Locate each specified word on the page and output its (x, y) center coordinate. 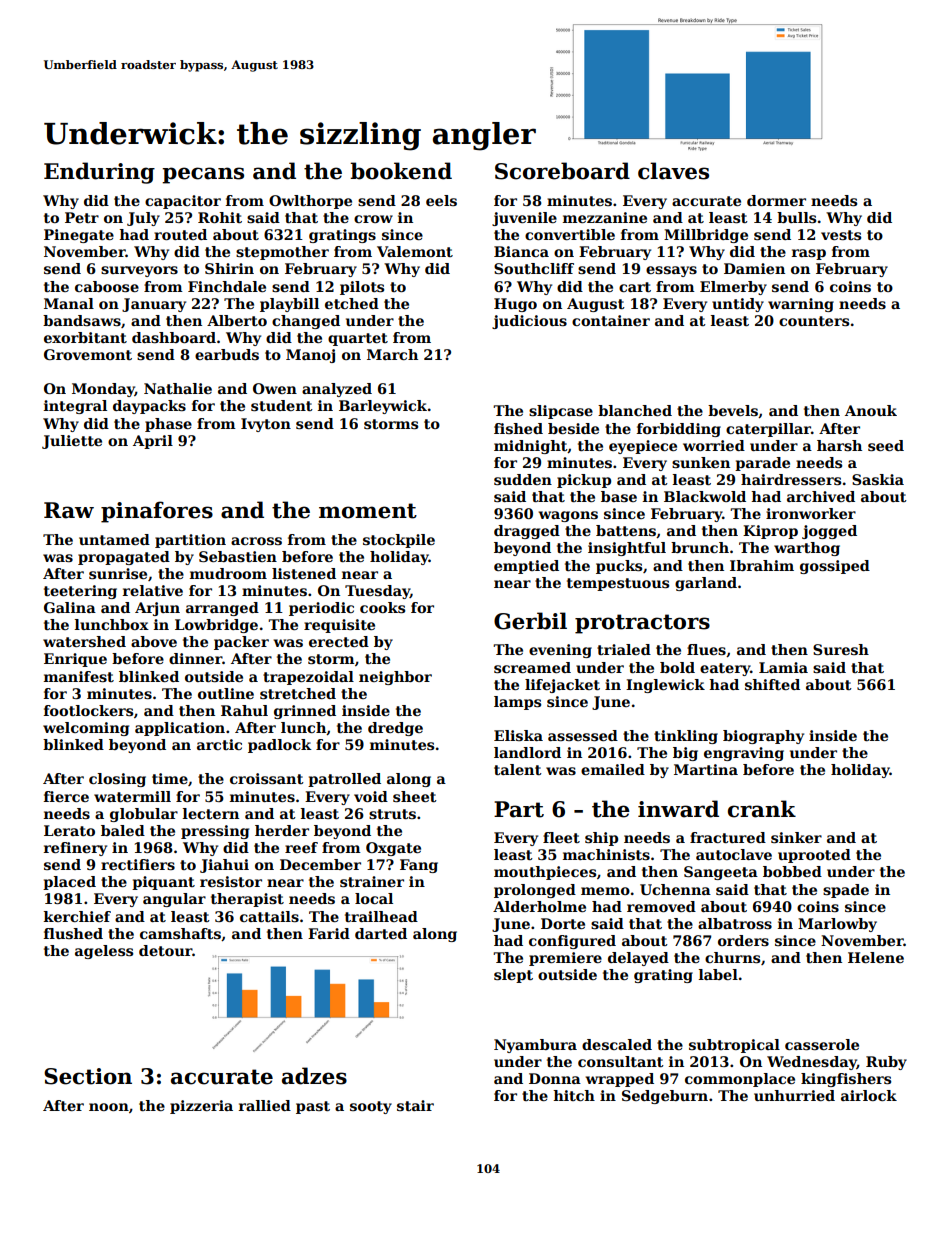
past (313, 1107)
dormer (776, 200)
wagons (568, 516)
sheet (415, 796)
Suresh (841, 649)
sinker (796, 837)
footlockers (88, 710)
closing (117, 780)
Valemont (415, 251)
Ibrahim (762, 565)
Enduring (99, 173)
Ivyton (266, 425)
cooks (382, 607)
